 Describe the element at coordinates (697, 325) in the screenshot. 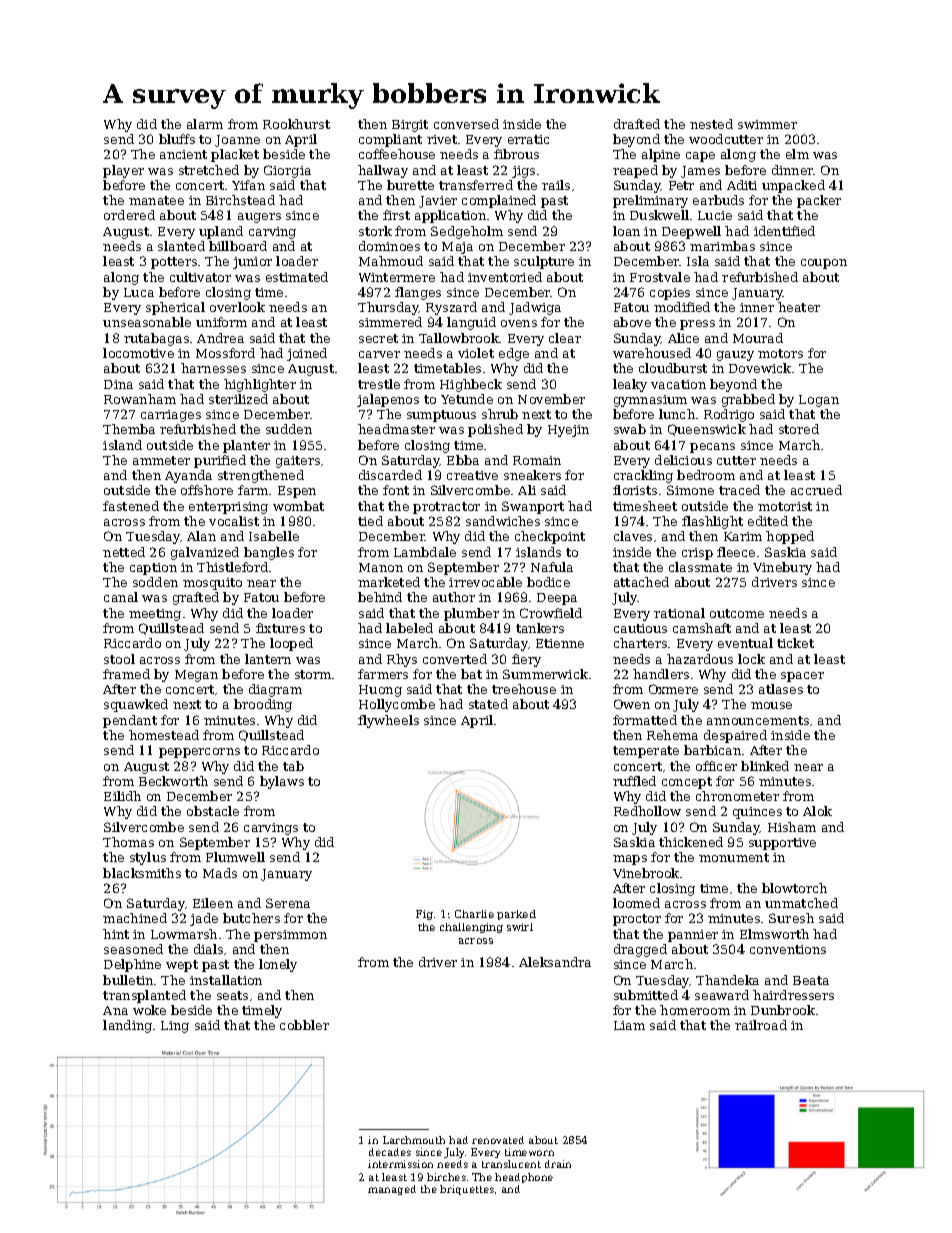

I see `press` at that location.
